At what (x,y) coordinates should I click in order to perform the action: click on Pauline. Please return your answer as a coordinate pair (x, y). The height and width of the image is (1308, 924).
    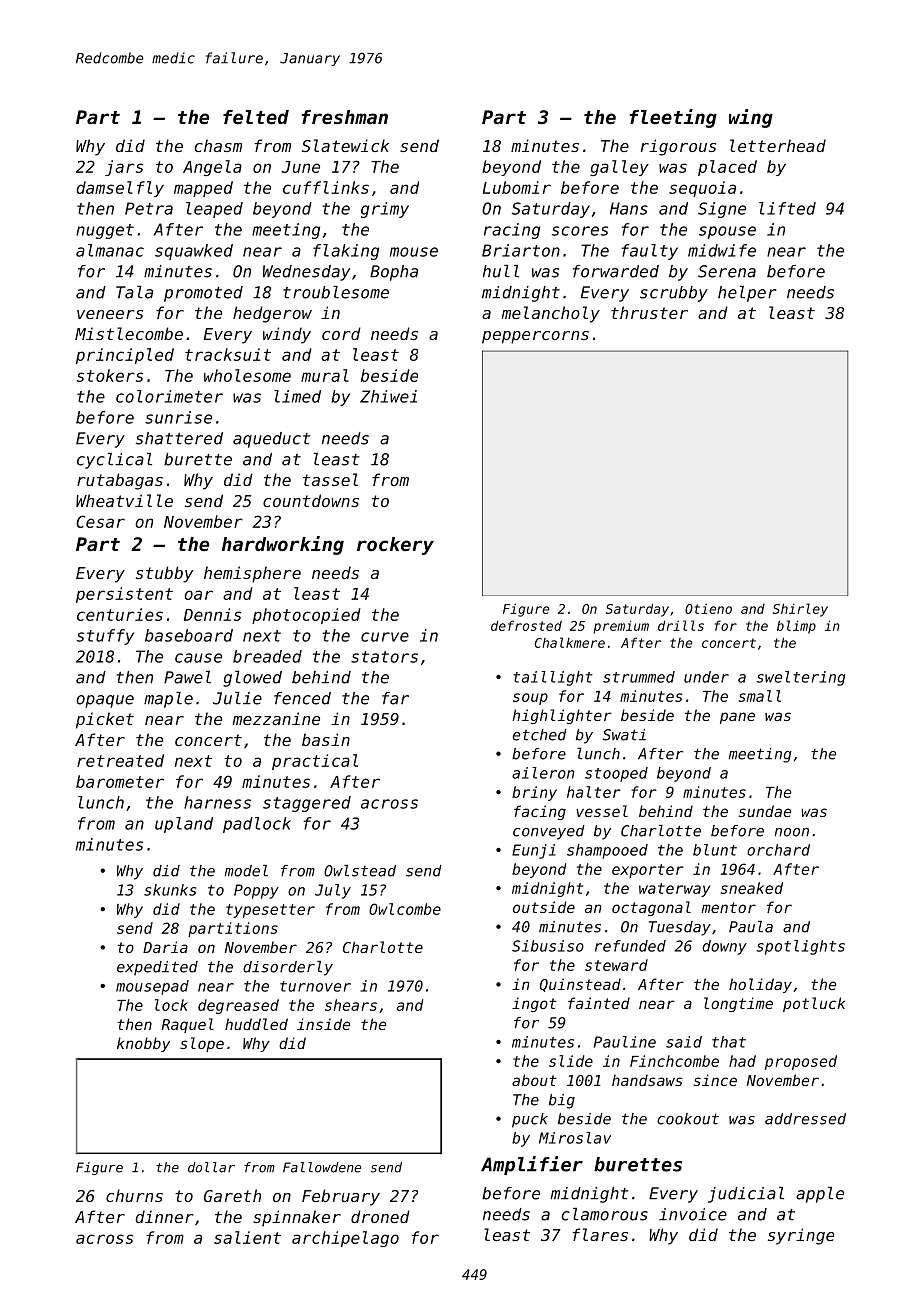
    Looking at the image, I should click on (625, 1042).
